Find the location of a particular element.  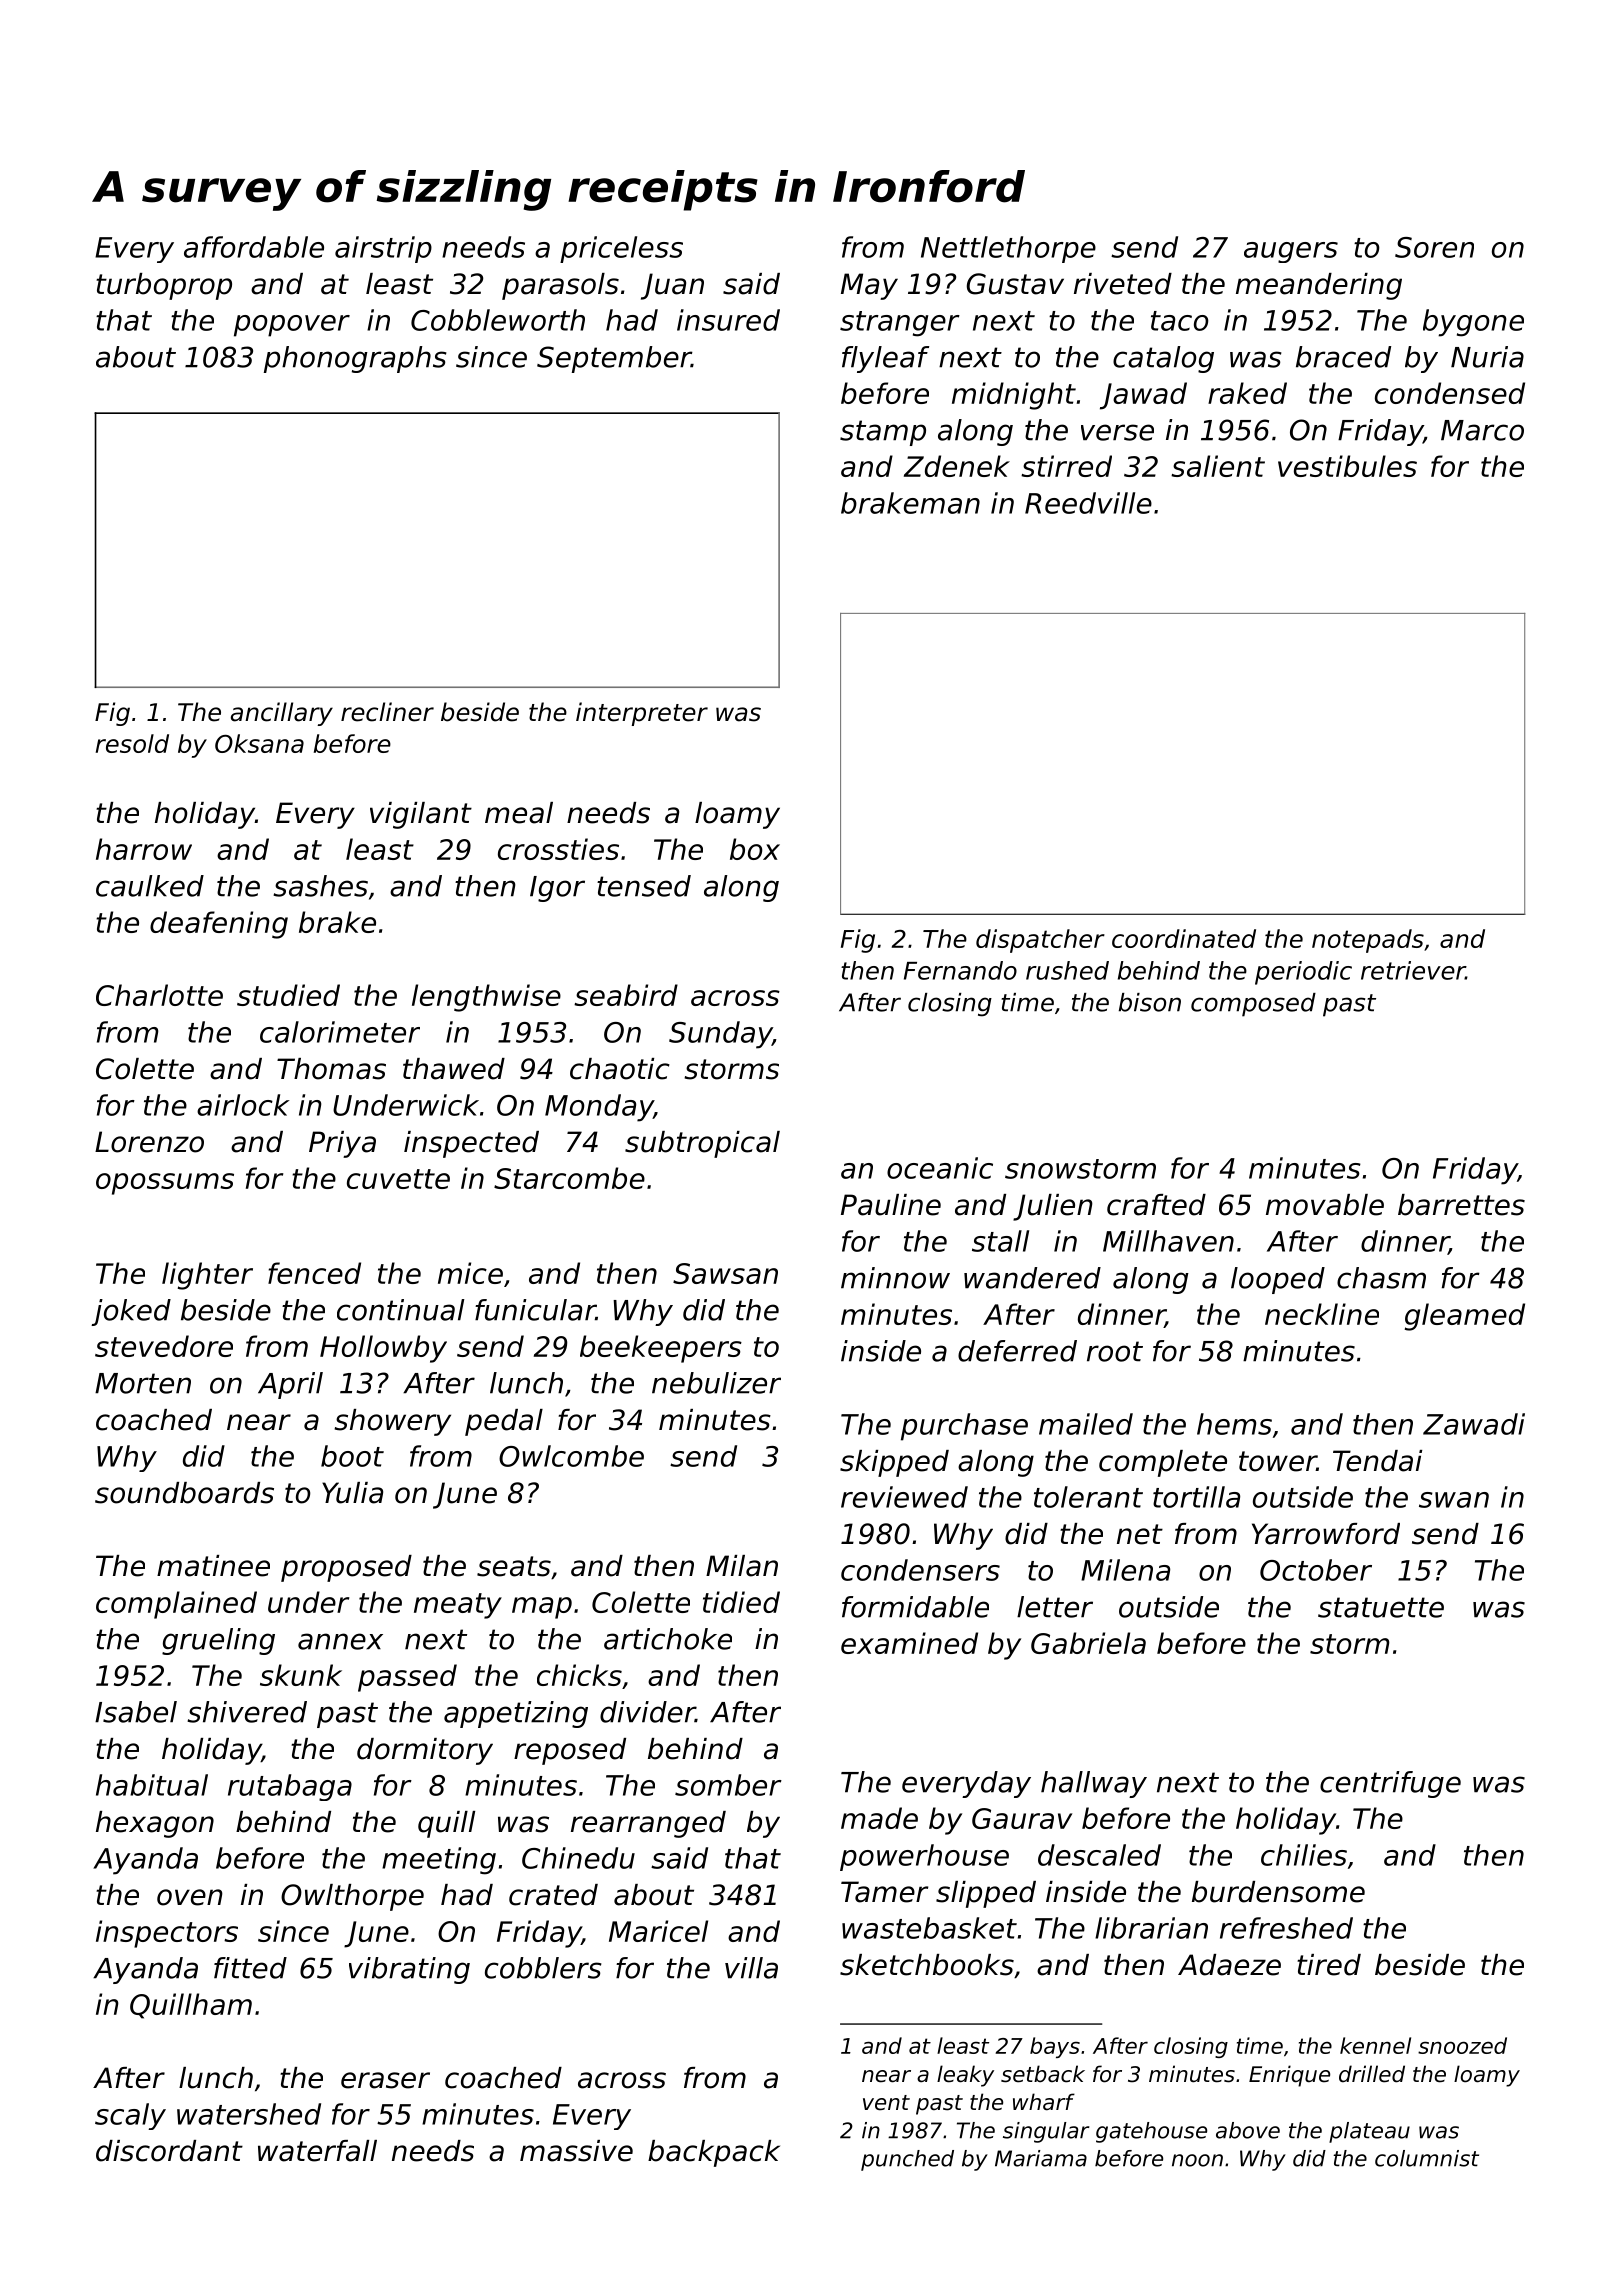

massive is located at coordinates (576, 2151).
